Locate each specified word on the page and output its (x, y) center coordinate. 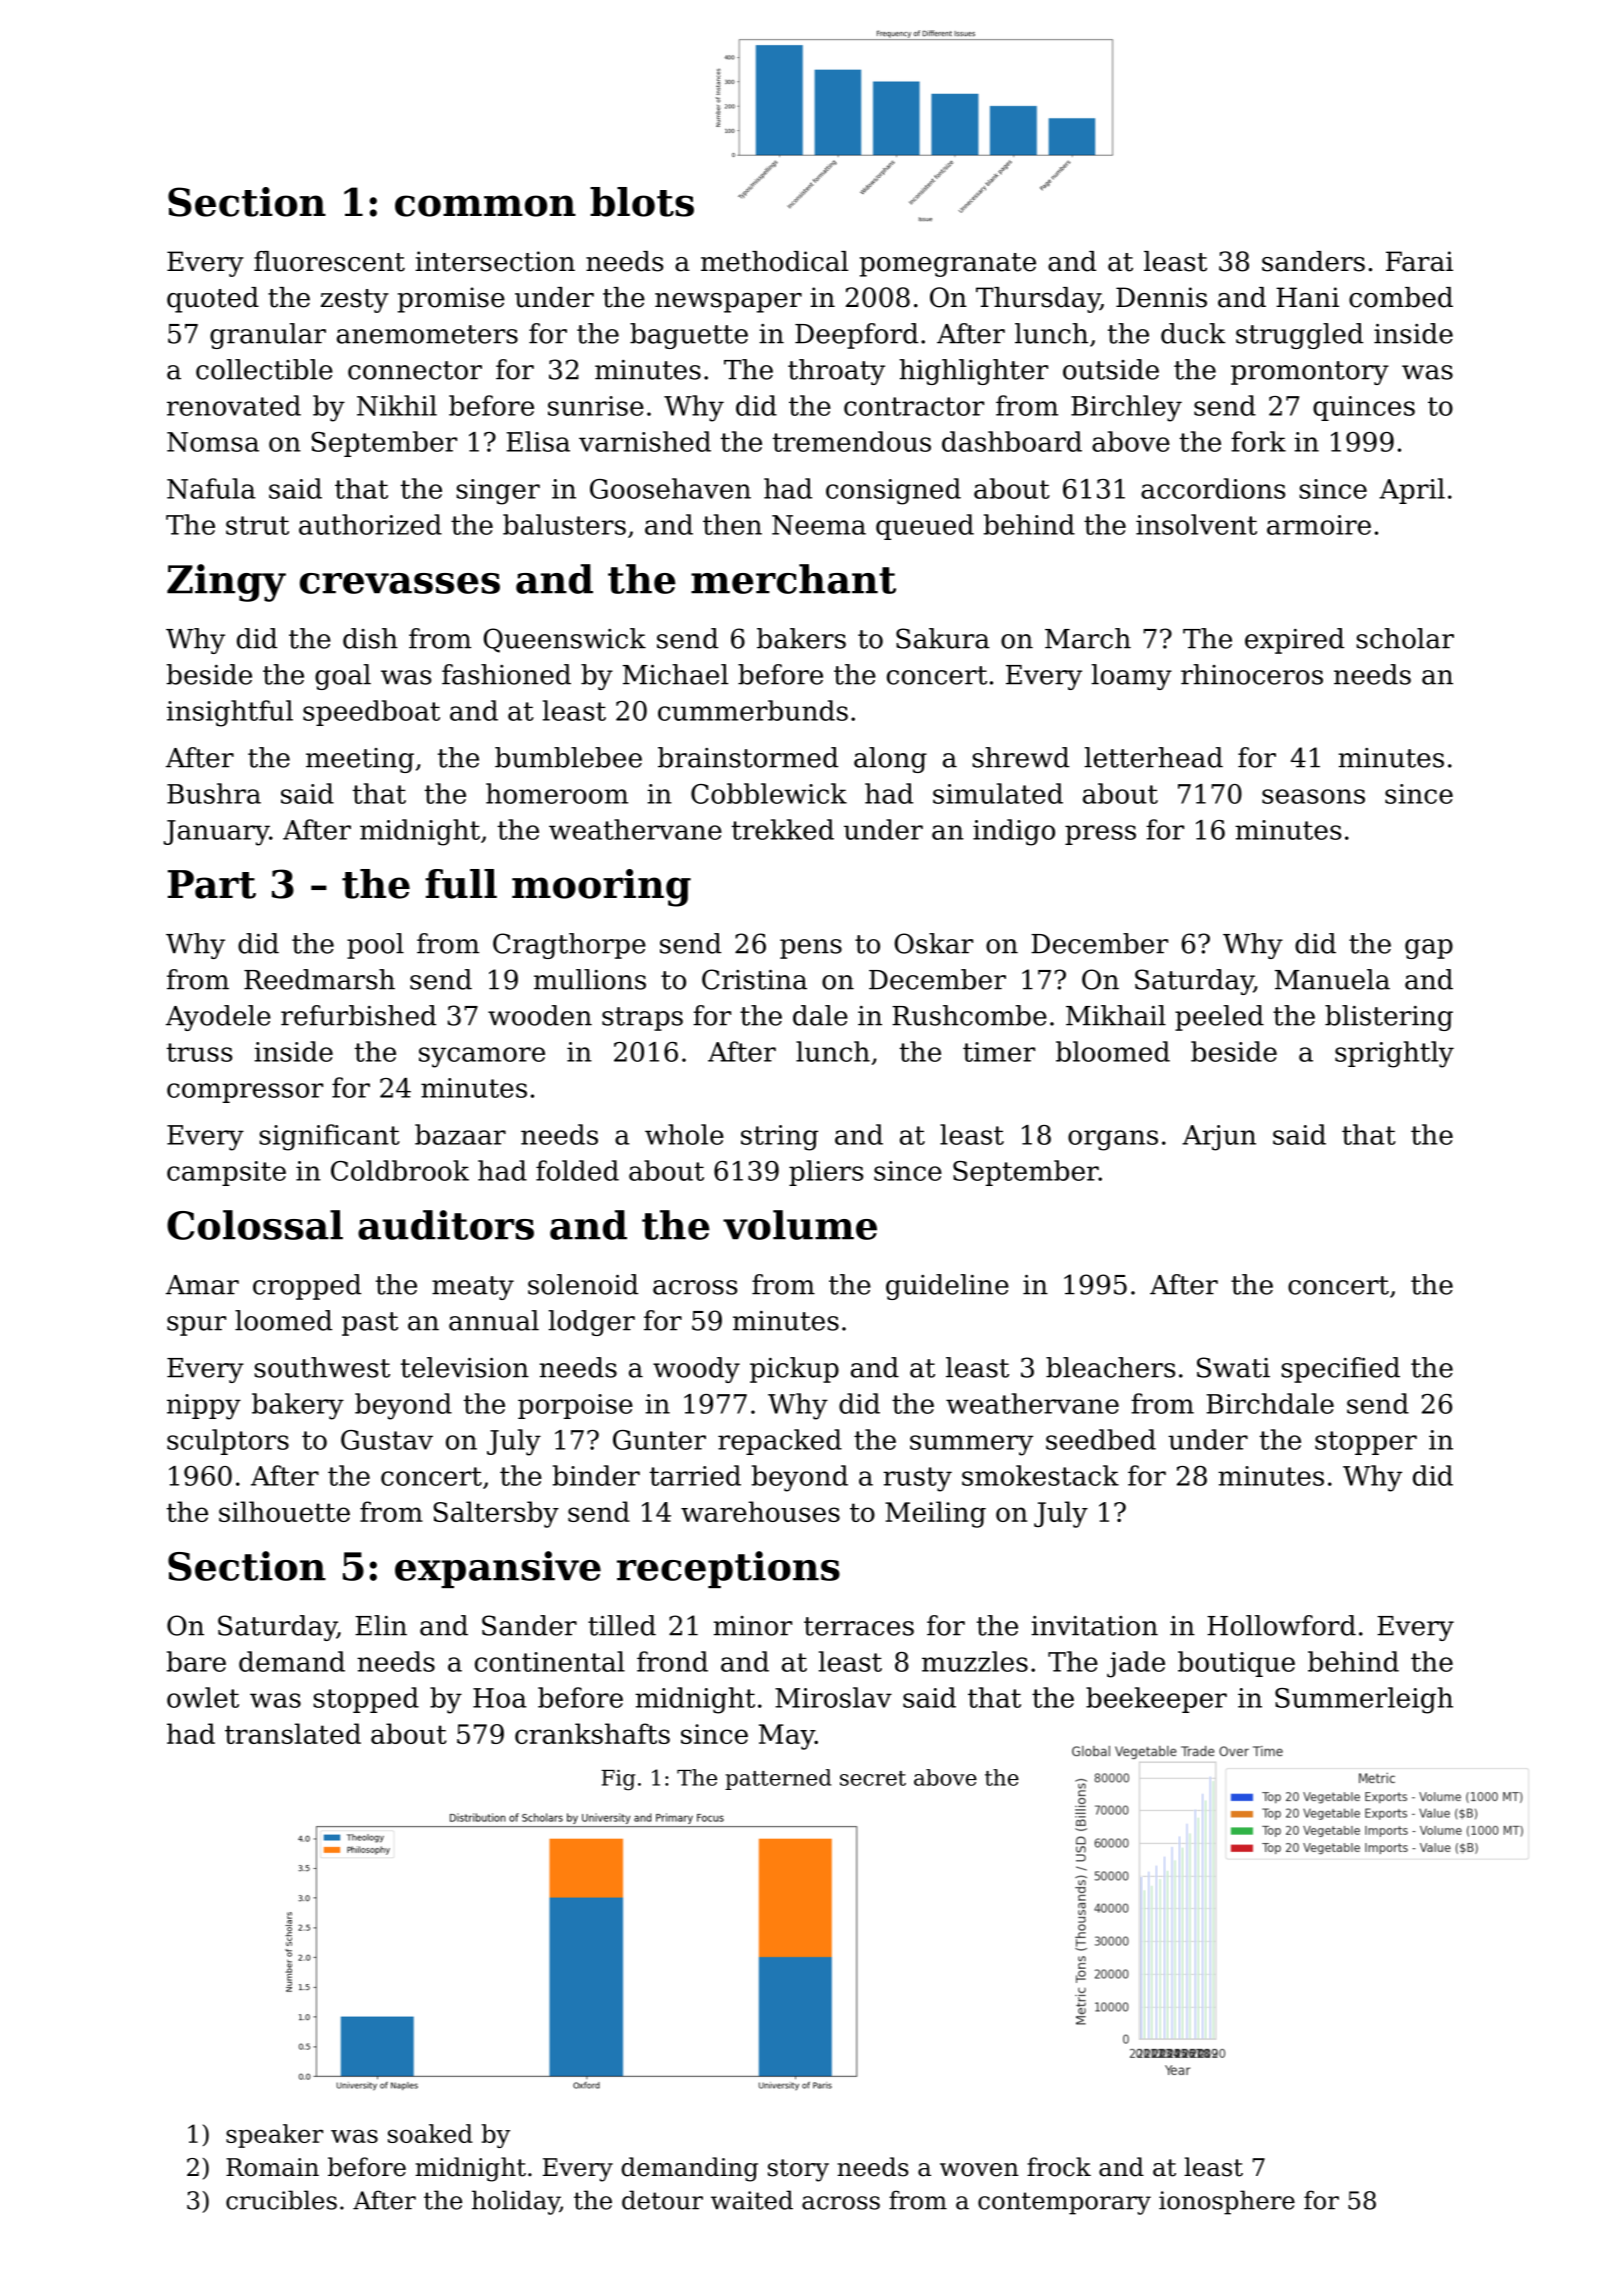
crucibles (281, 2200)
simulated (998, 793)
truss (199, 1052)
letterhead (1154, 757)
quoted (213, 300)
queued (925, 527)
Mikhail (1116, 1015)
